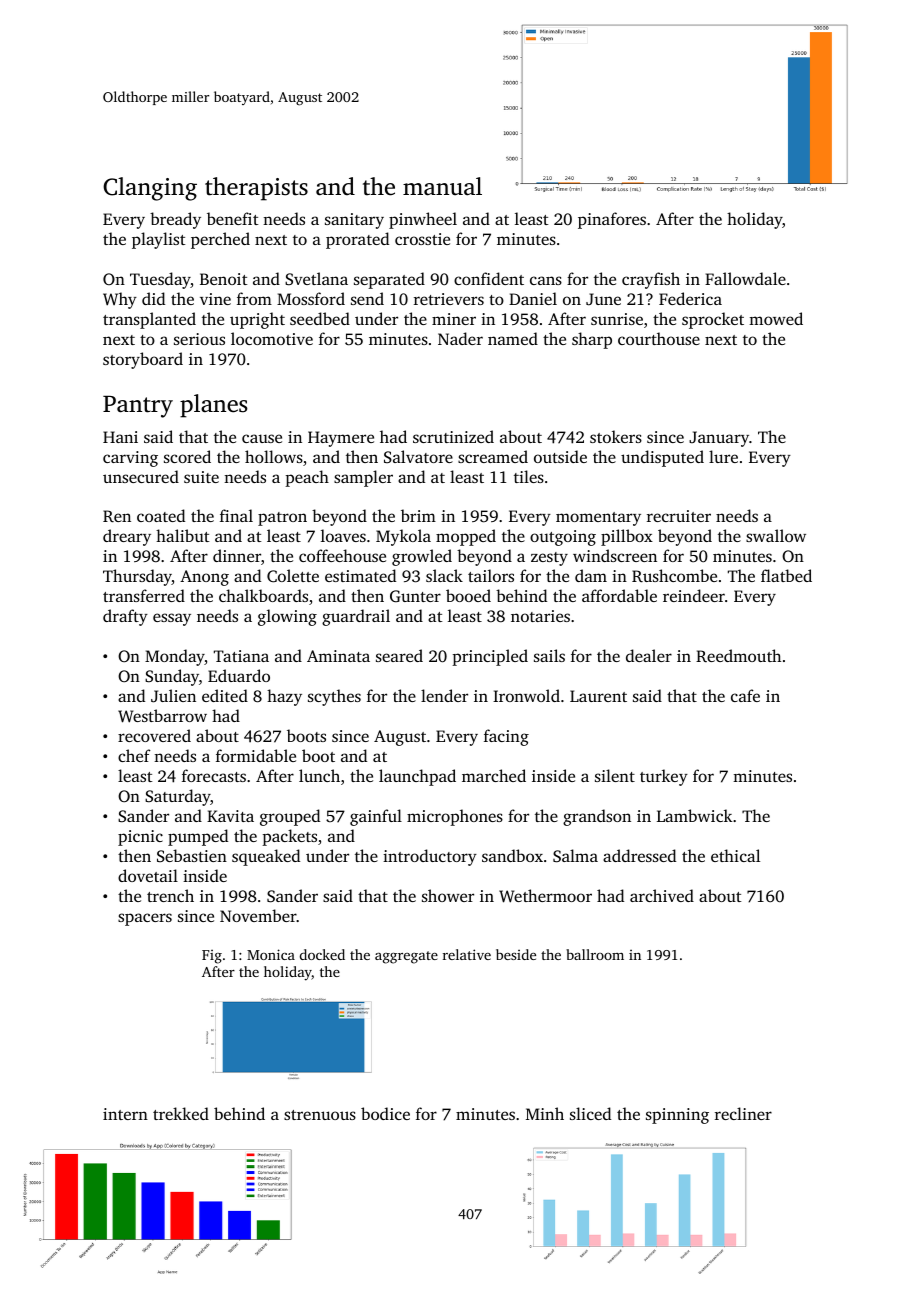 Image resolution: width=916 pixels, height=1300 pixels. Describe the element at coordinates (743, 1113) in the document. I see `recliner` at that location.
